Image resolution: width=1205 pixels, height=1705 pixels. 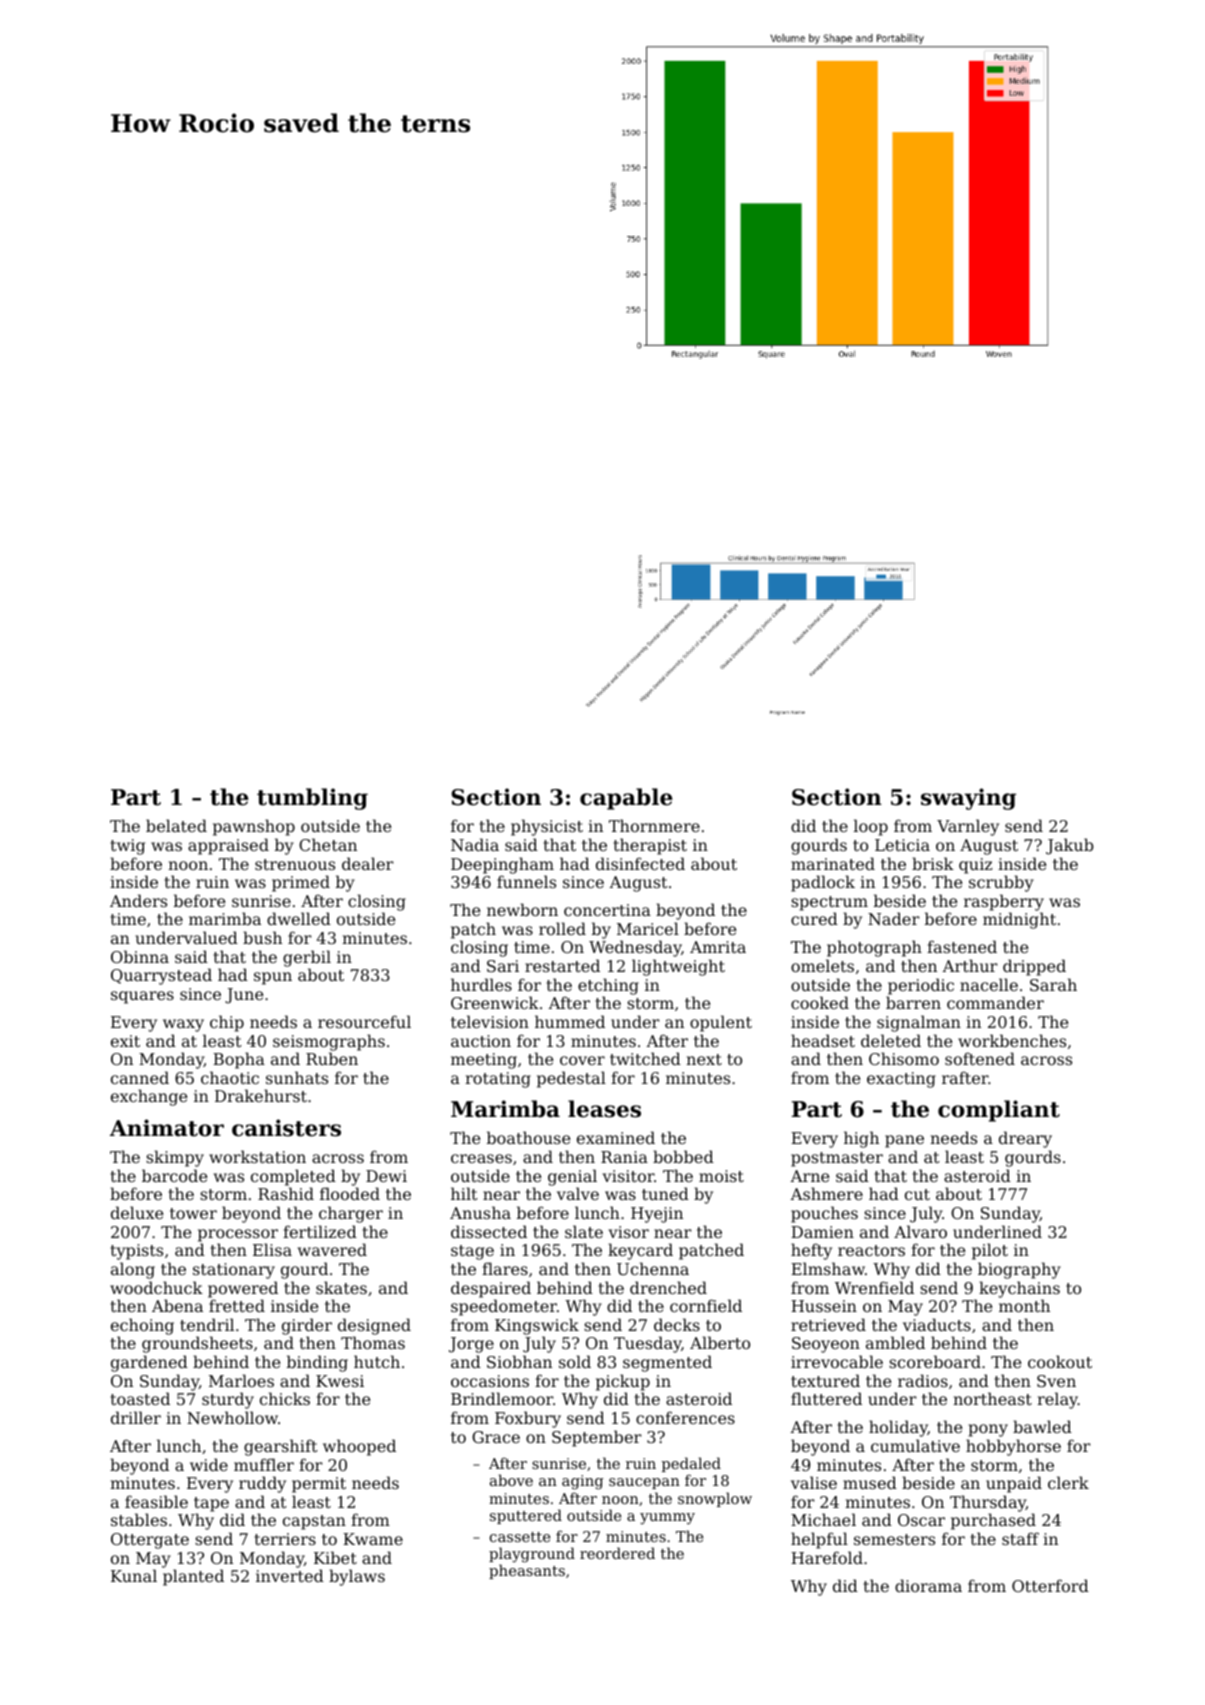 What do you see at coordinates (317, 1363) in the document?
I see `binding` at bounding box center [317, 1363].
